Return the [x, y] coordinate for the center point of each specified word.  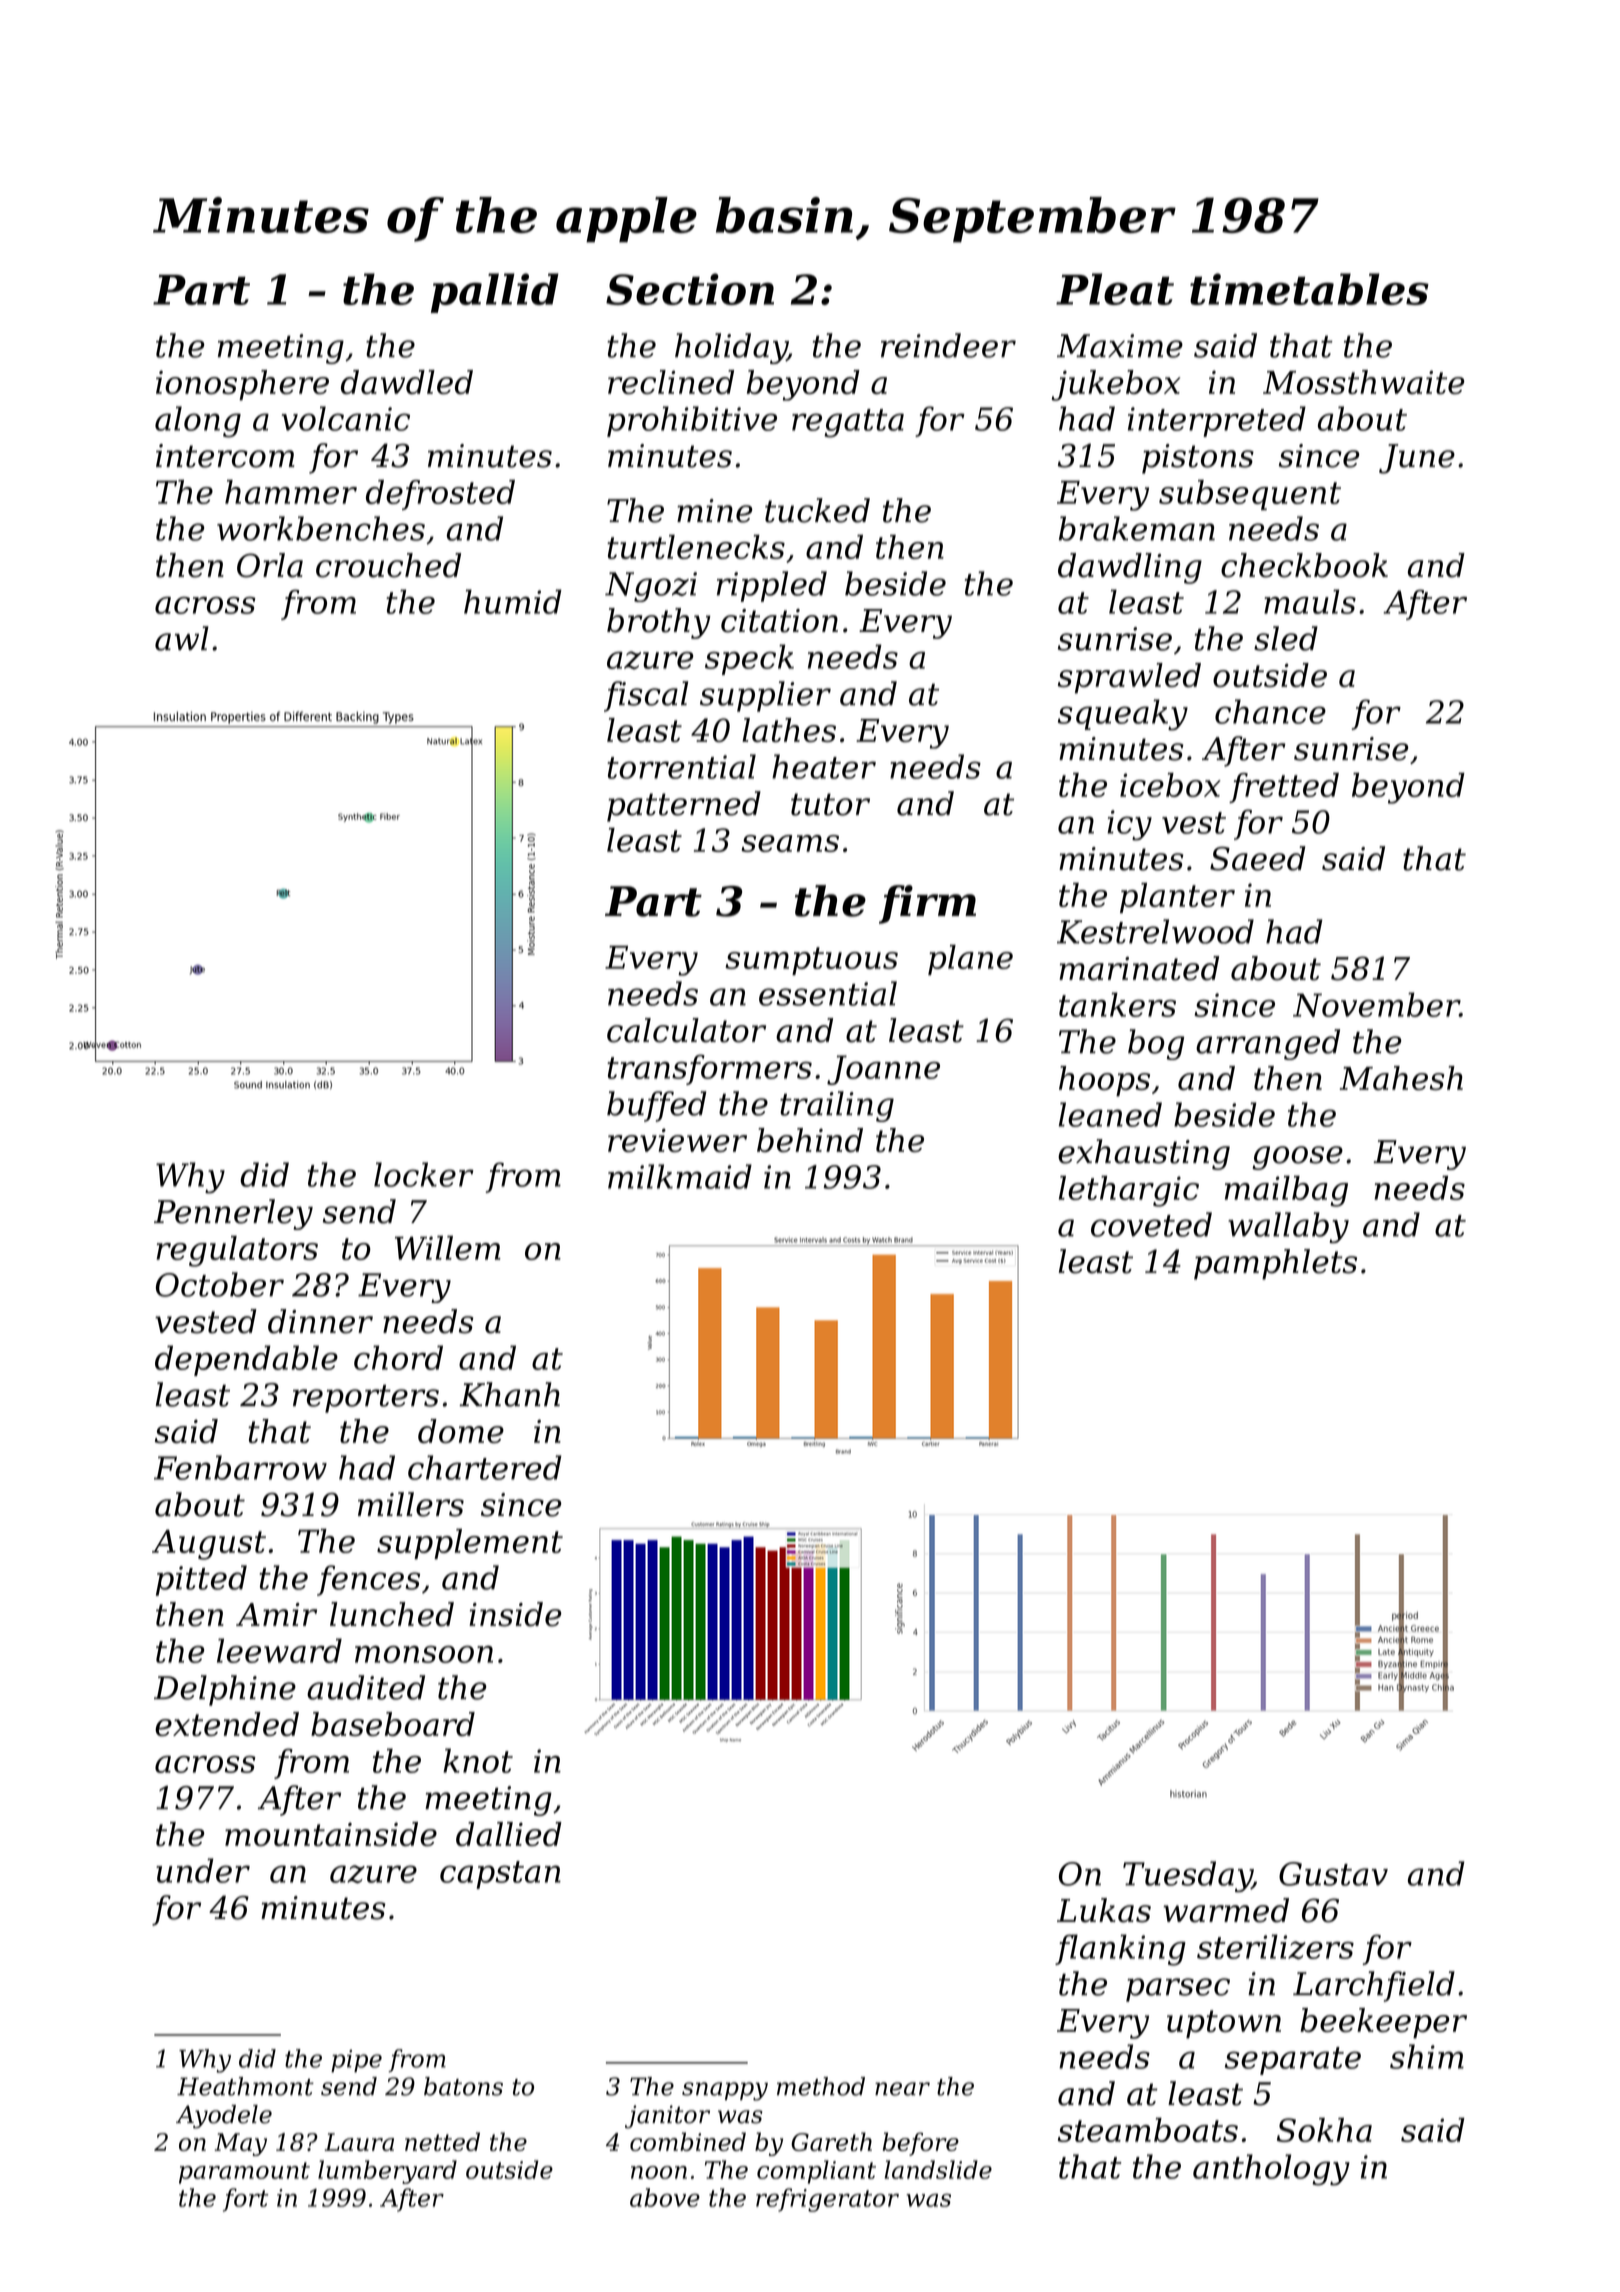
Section [690, 289]
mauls [1310, 601]
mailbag [1286, 1191]
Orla [270, 565]
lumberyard [387, 2172]
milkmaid [680, 1176]
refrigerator [827, 2200]
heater [824, 766]
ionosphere [242, 385]
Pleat [1115, 289]
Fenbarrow [240, 1467]
